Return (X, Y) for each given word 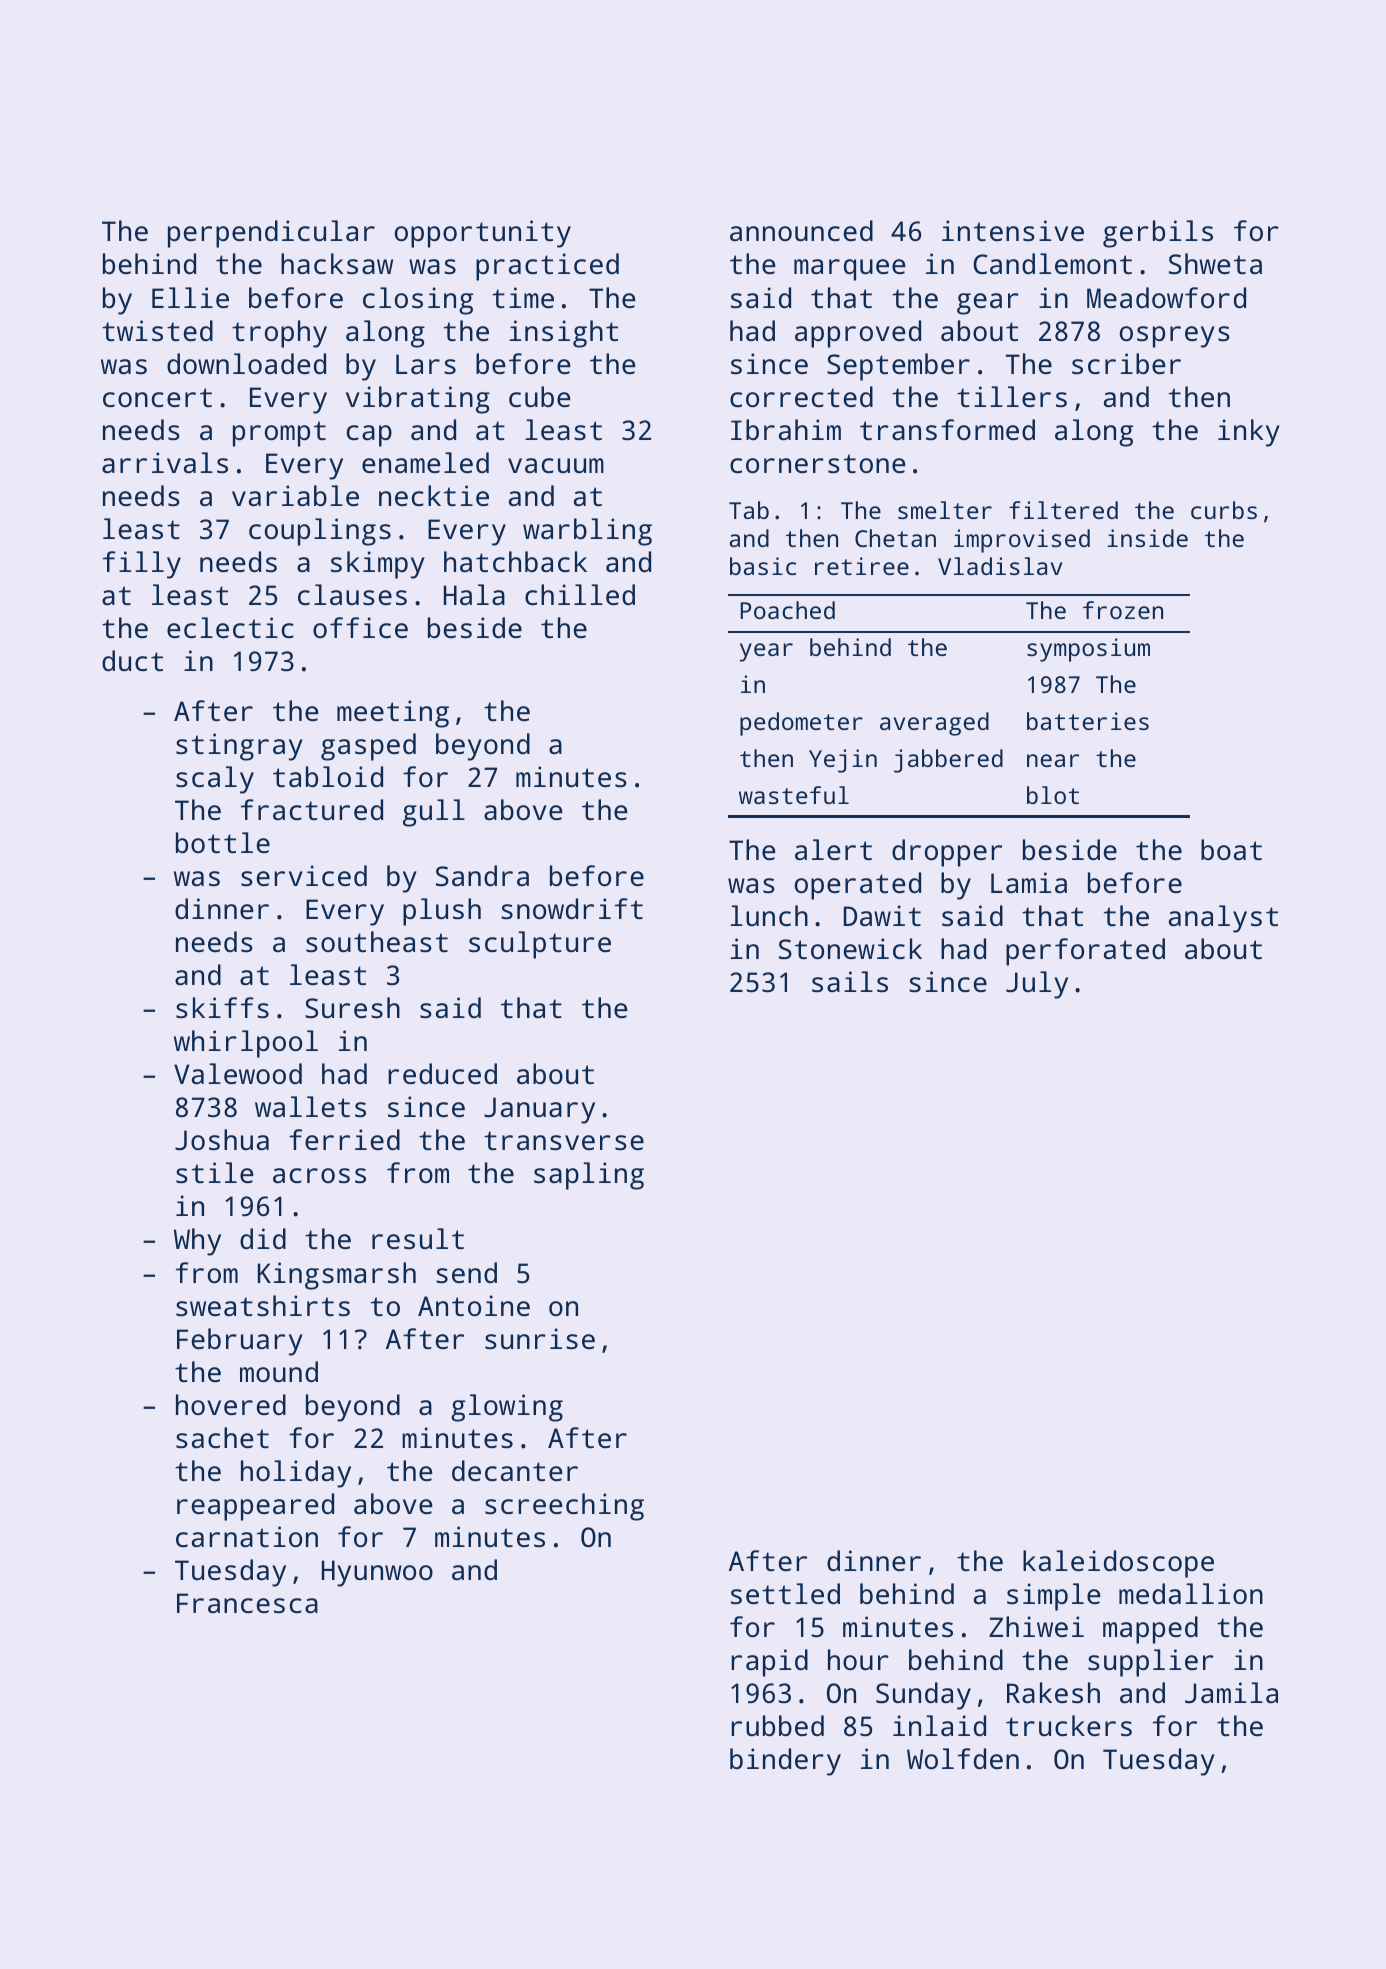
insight (563, 334)
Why (197, 1242)
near (1053, 760)
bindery (785, 1762)
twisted (157, 331)
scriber (1126, 364)
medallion (1191, 1594)
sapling (589, 1176)
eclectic (230, 627)
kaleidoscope (1118, 1564)
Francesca (247, 1603)
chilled (580, 594)
